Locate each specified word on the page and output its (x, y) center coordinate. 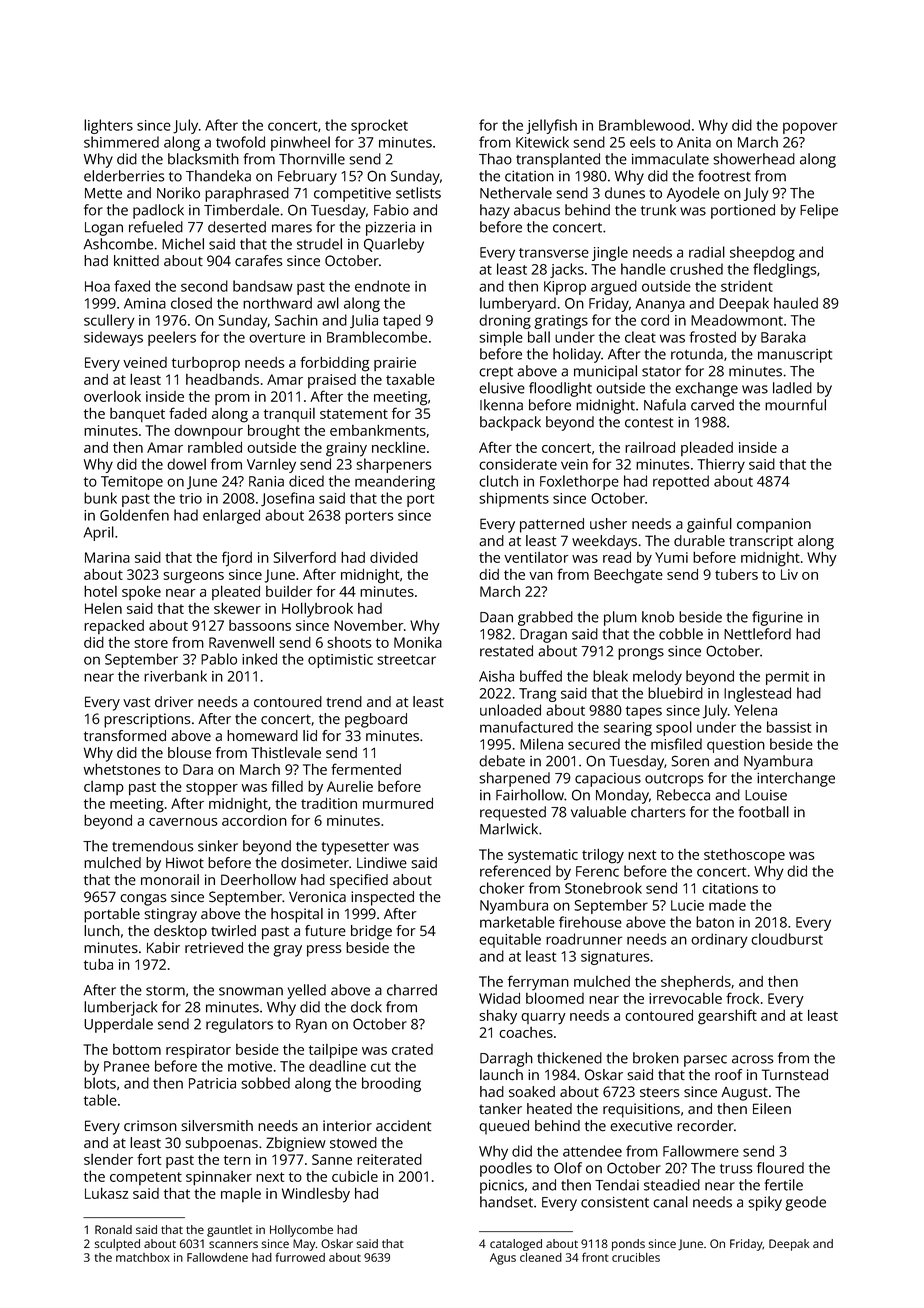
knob (658, 617)
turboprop (206, 364)
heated (549, 1109)
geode (805, 1203)
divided (394, 557)
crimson (150, 1125)
